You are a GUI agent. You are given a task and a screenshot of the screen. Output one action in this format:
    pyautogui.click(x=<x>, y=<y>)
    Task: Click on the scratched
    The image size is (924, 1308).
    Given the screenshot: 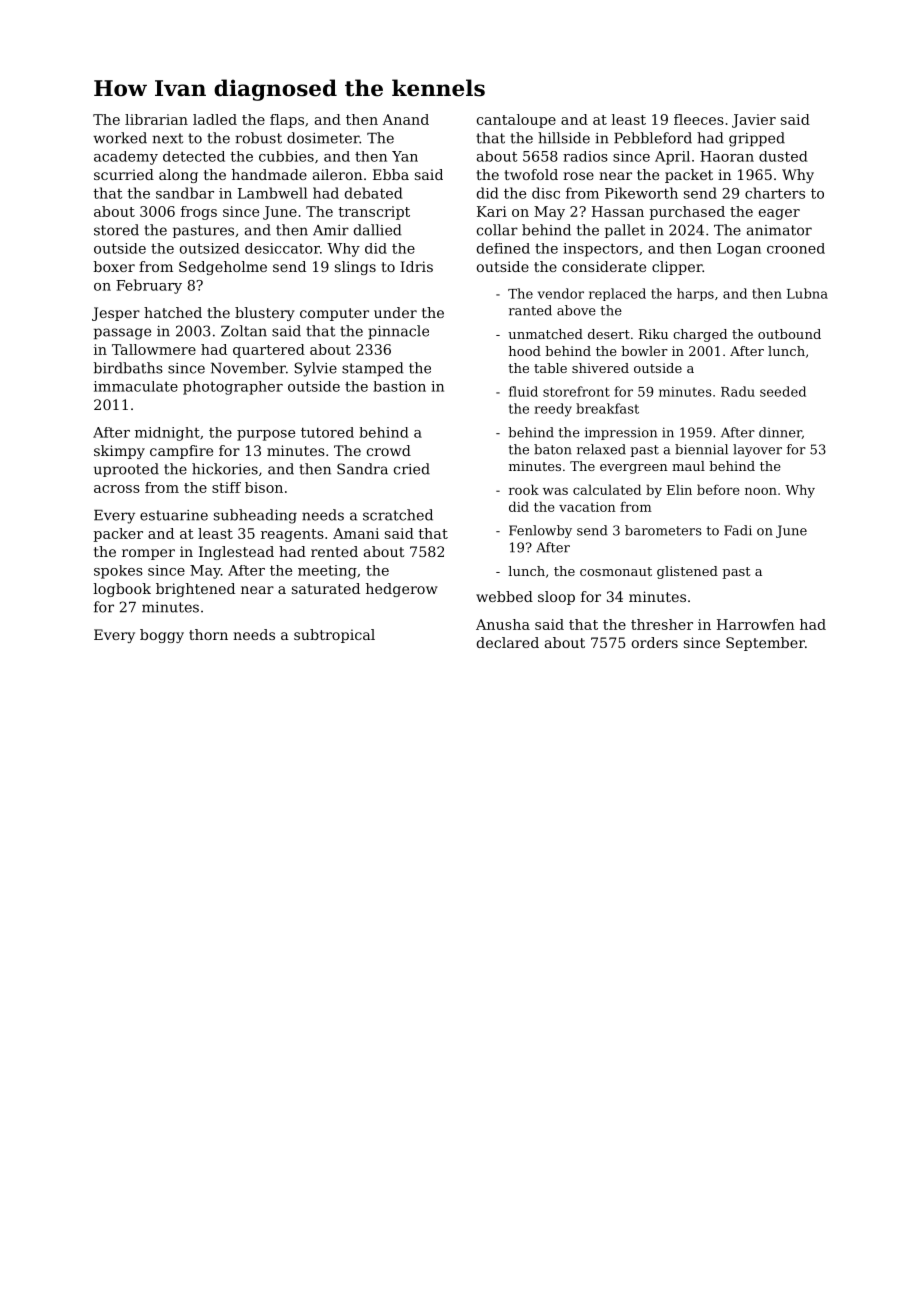 What is the action you would take?
    pyautogui.click(x=398, y=515)
